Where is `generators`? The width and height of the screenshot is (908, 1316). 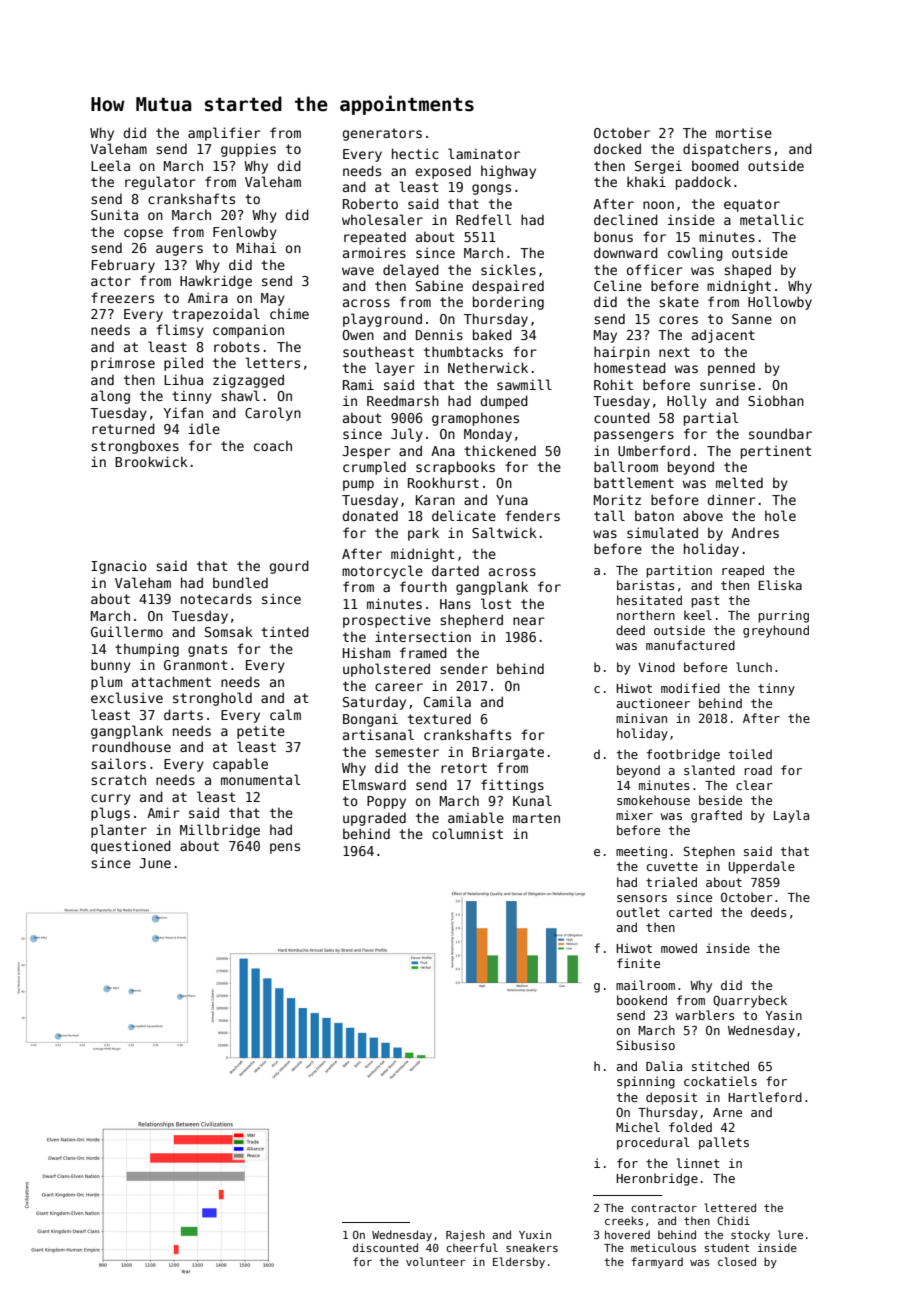 generators is located at coordinates (382, 134).
